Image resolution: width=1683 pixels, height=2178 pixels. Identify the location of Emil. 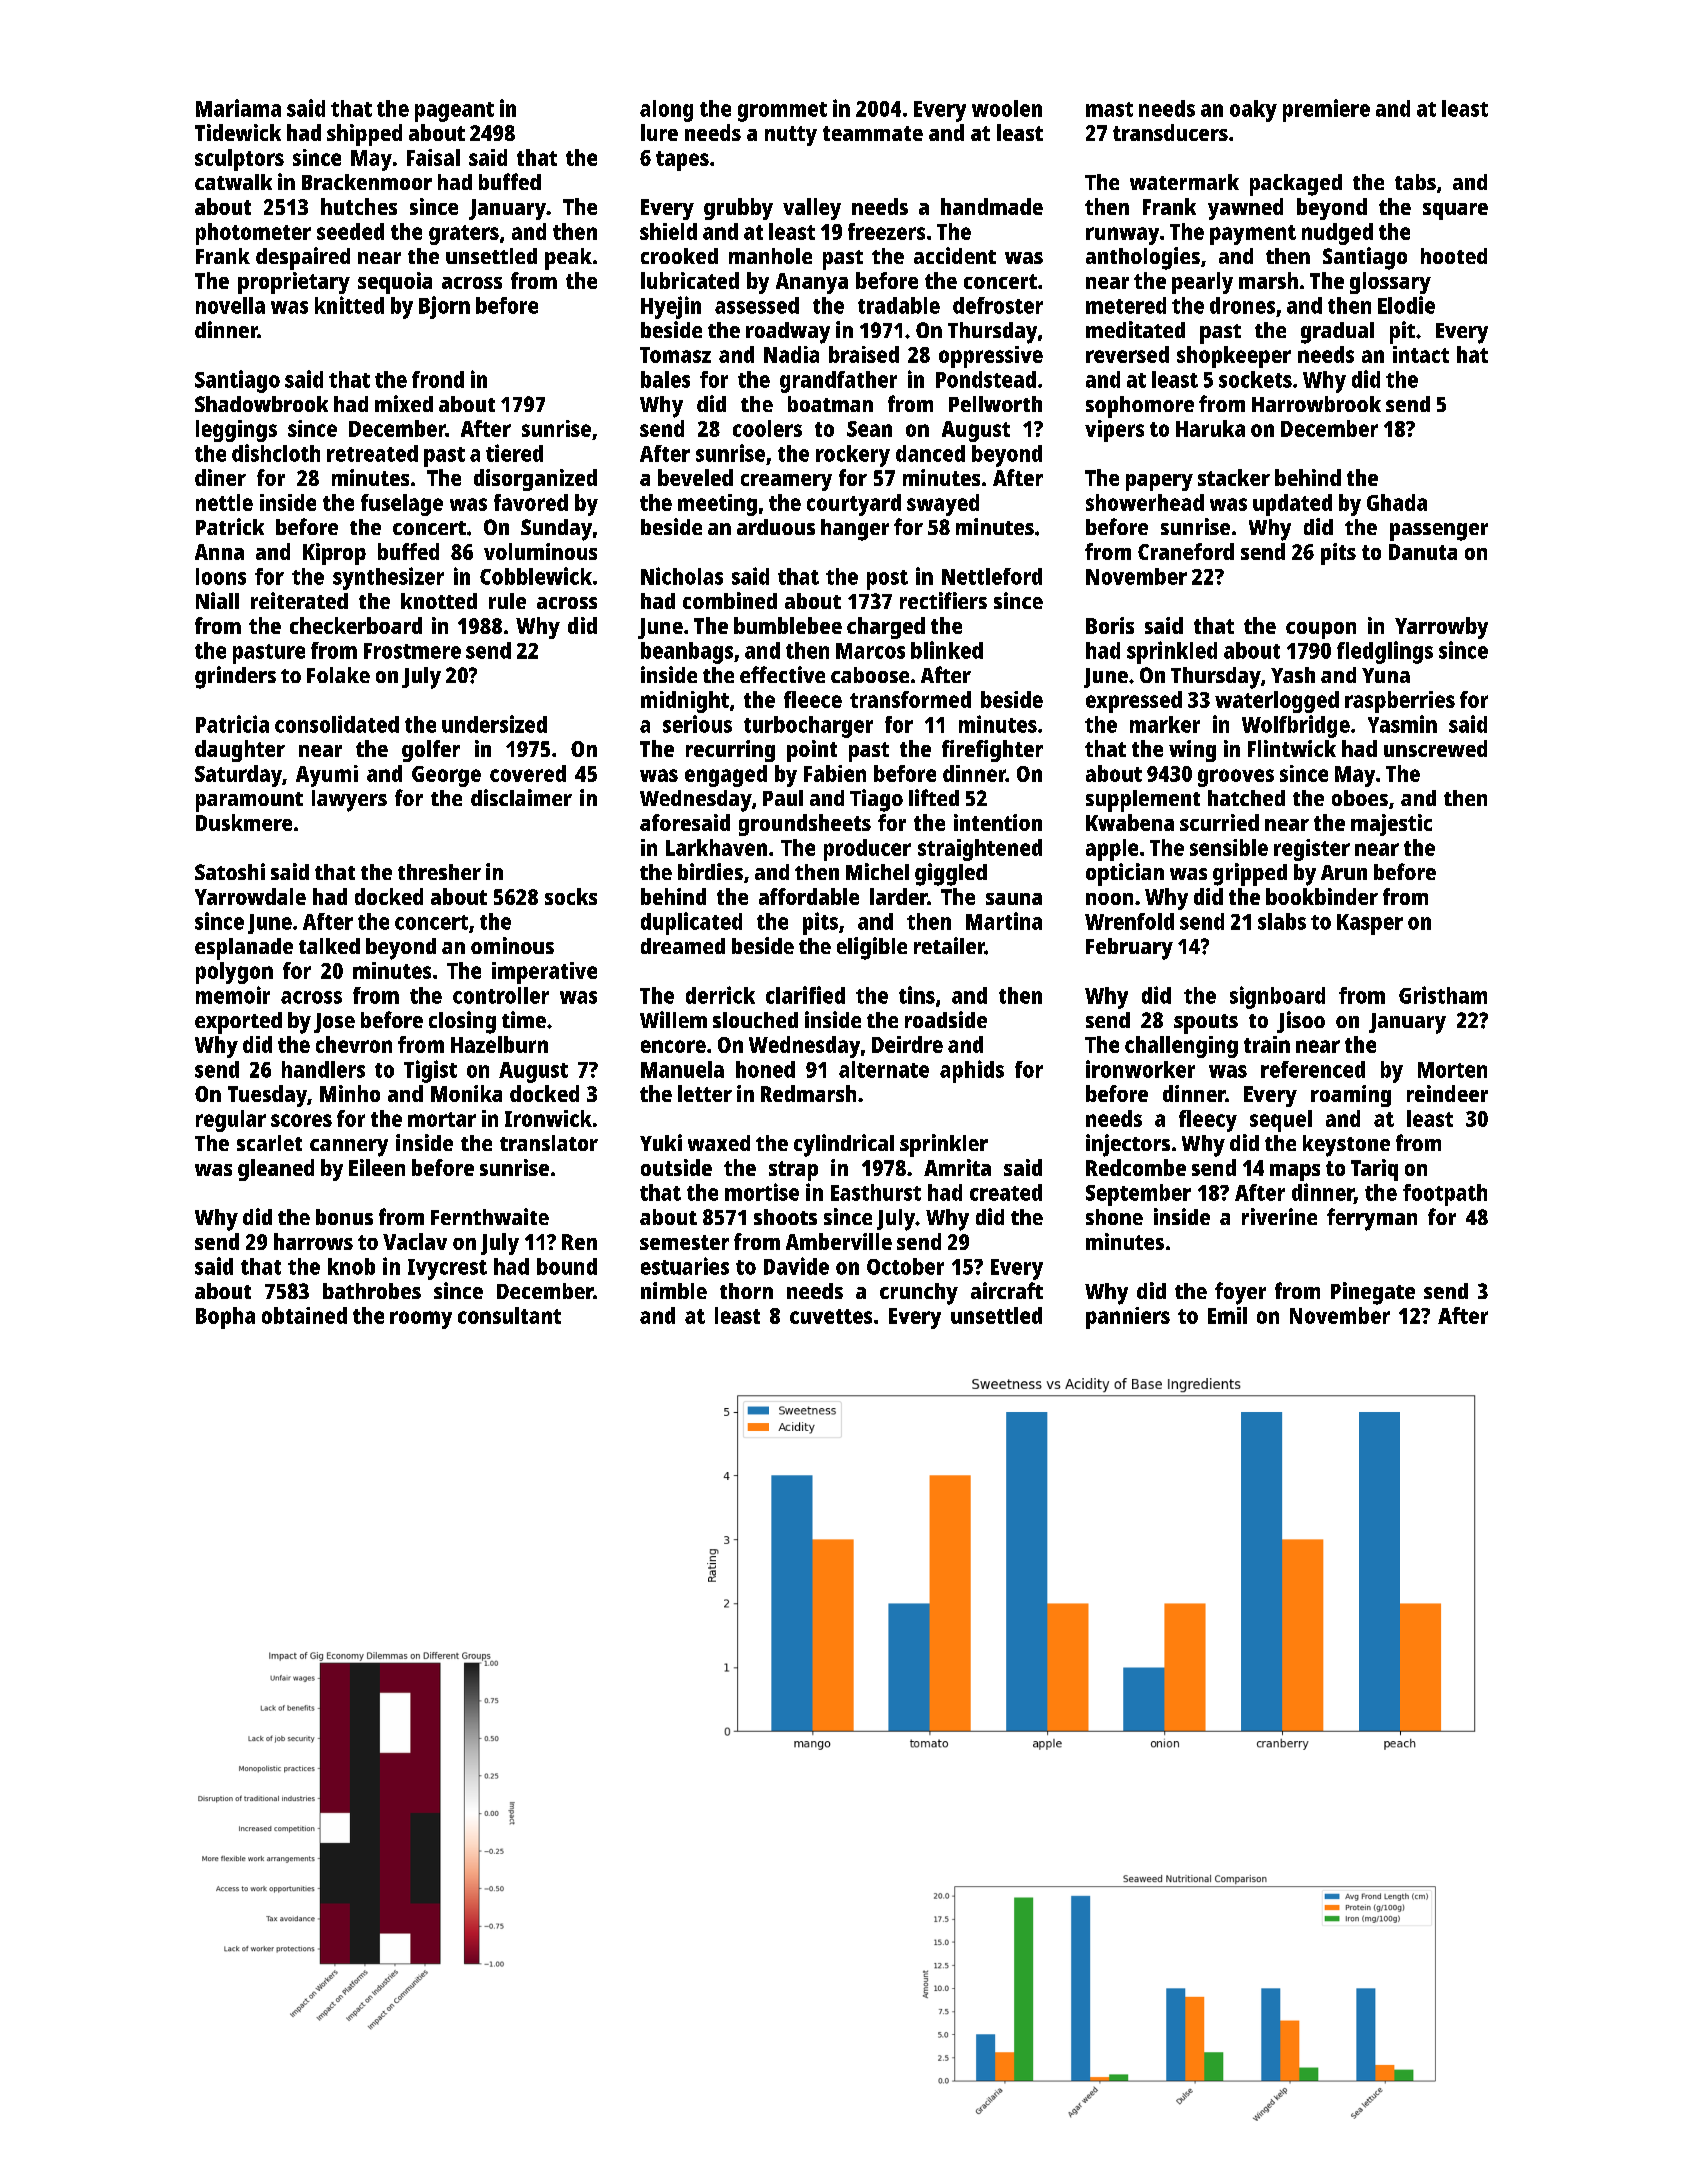
(1227, 1315).
